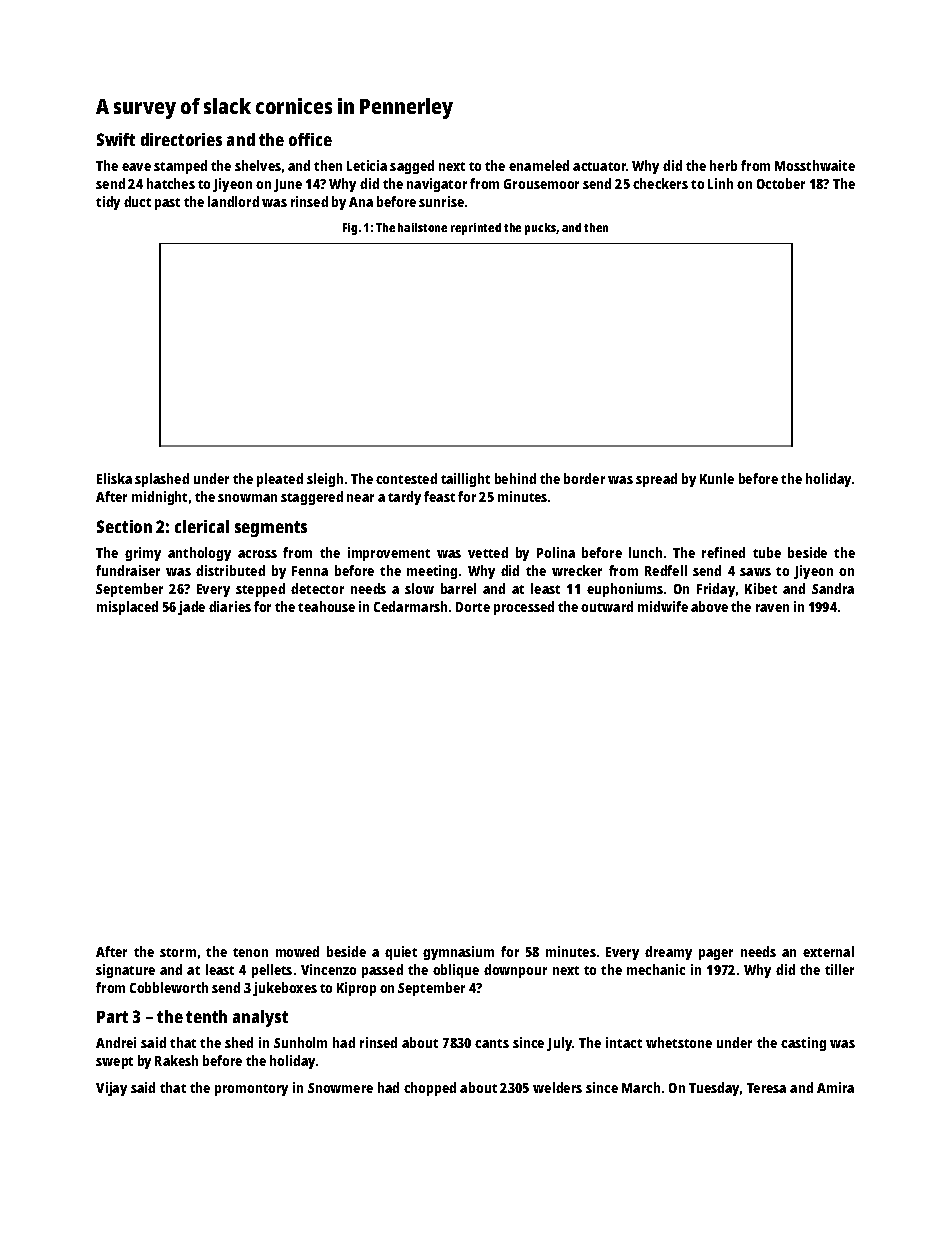  What do you see at coordinates (127, 608) in the image?
I see `misplaced` at bounding box center [127, 608].
